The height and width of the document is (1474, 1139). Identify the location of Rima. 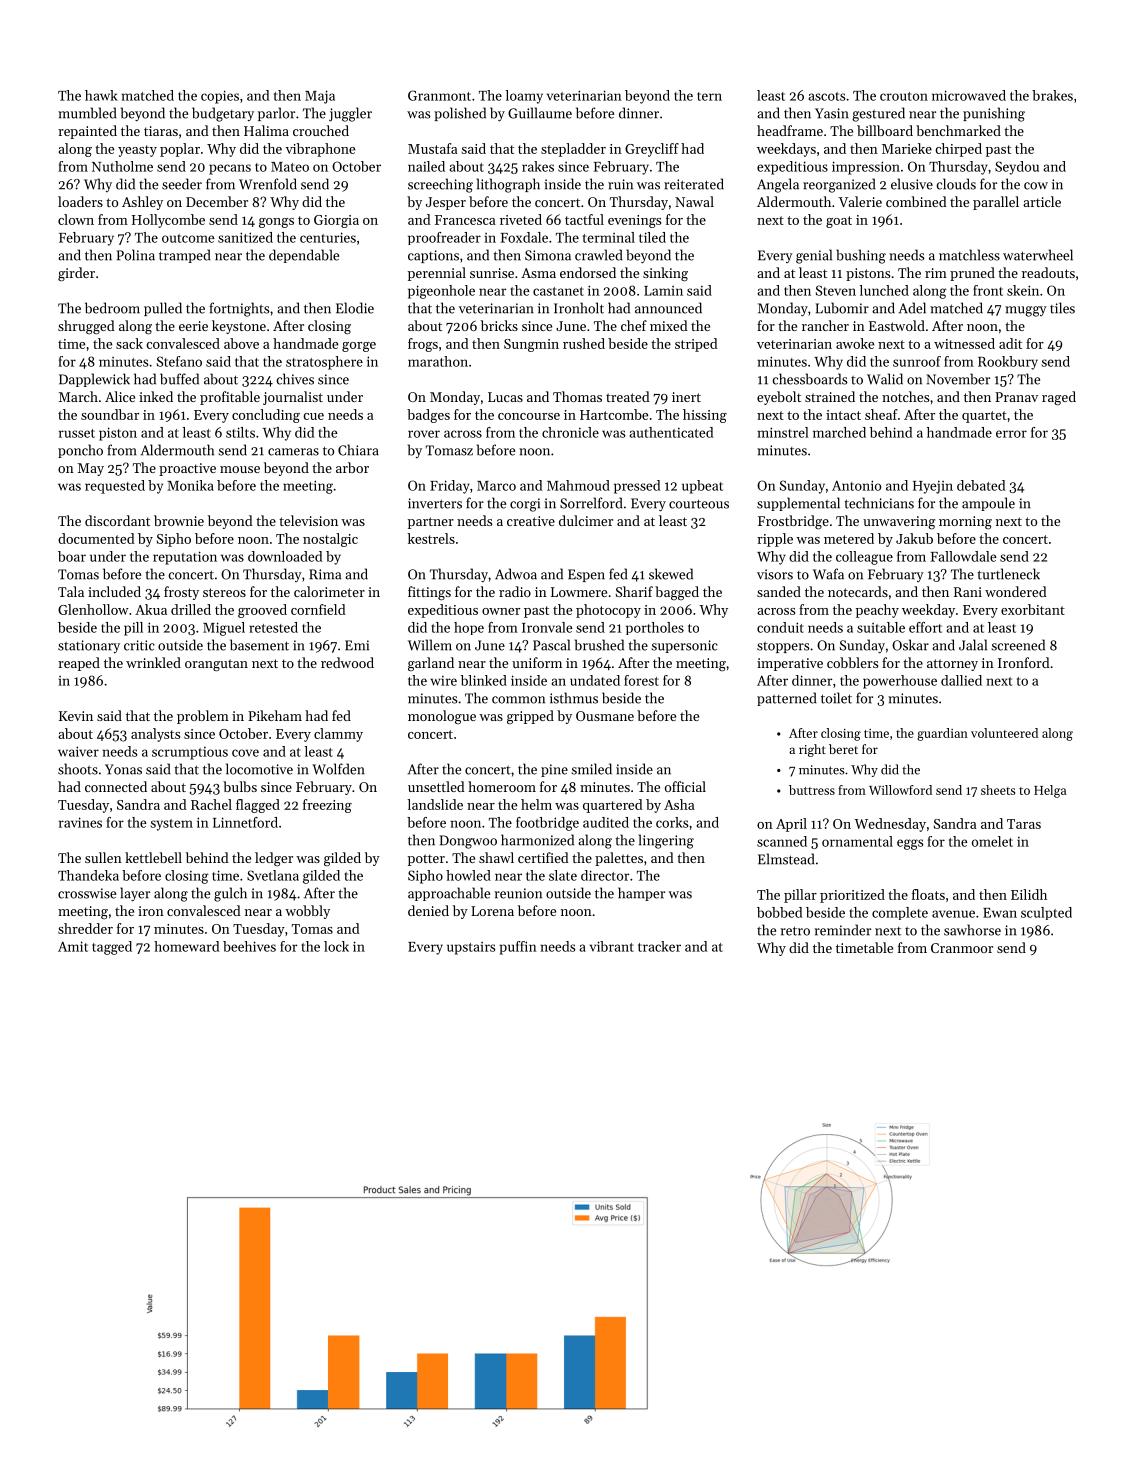
(325, 574).
